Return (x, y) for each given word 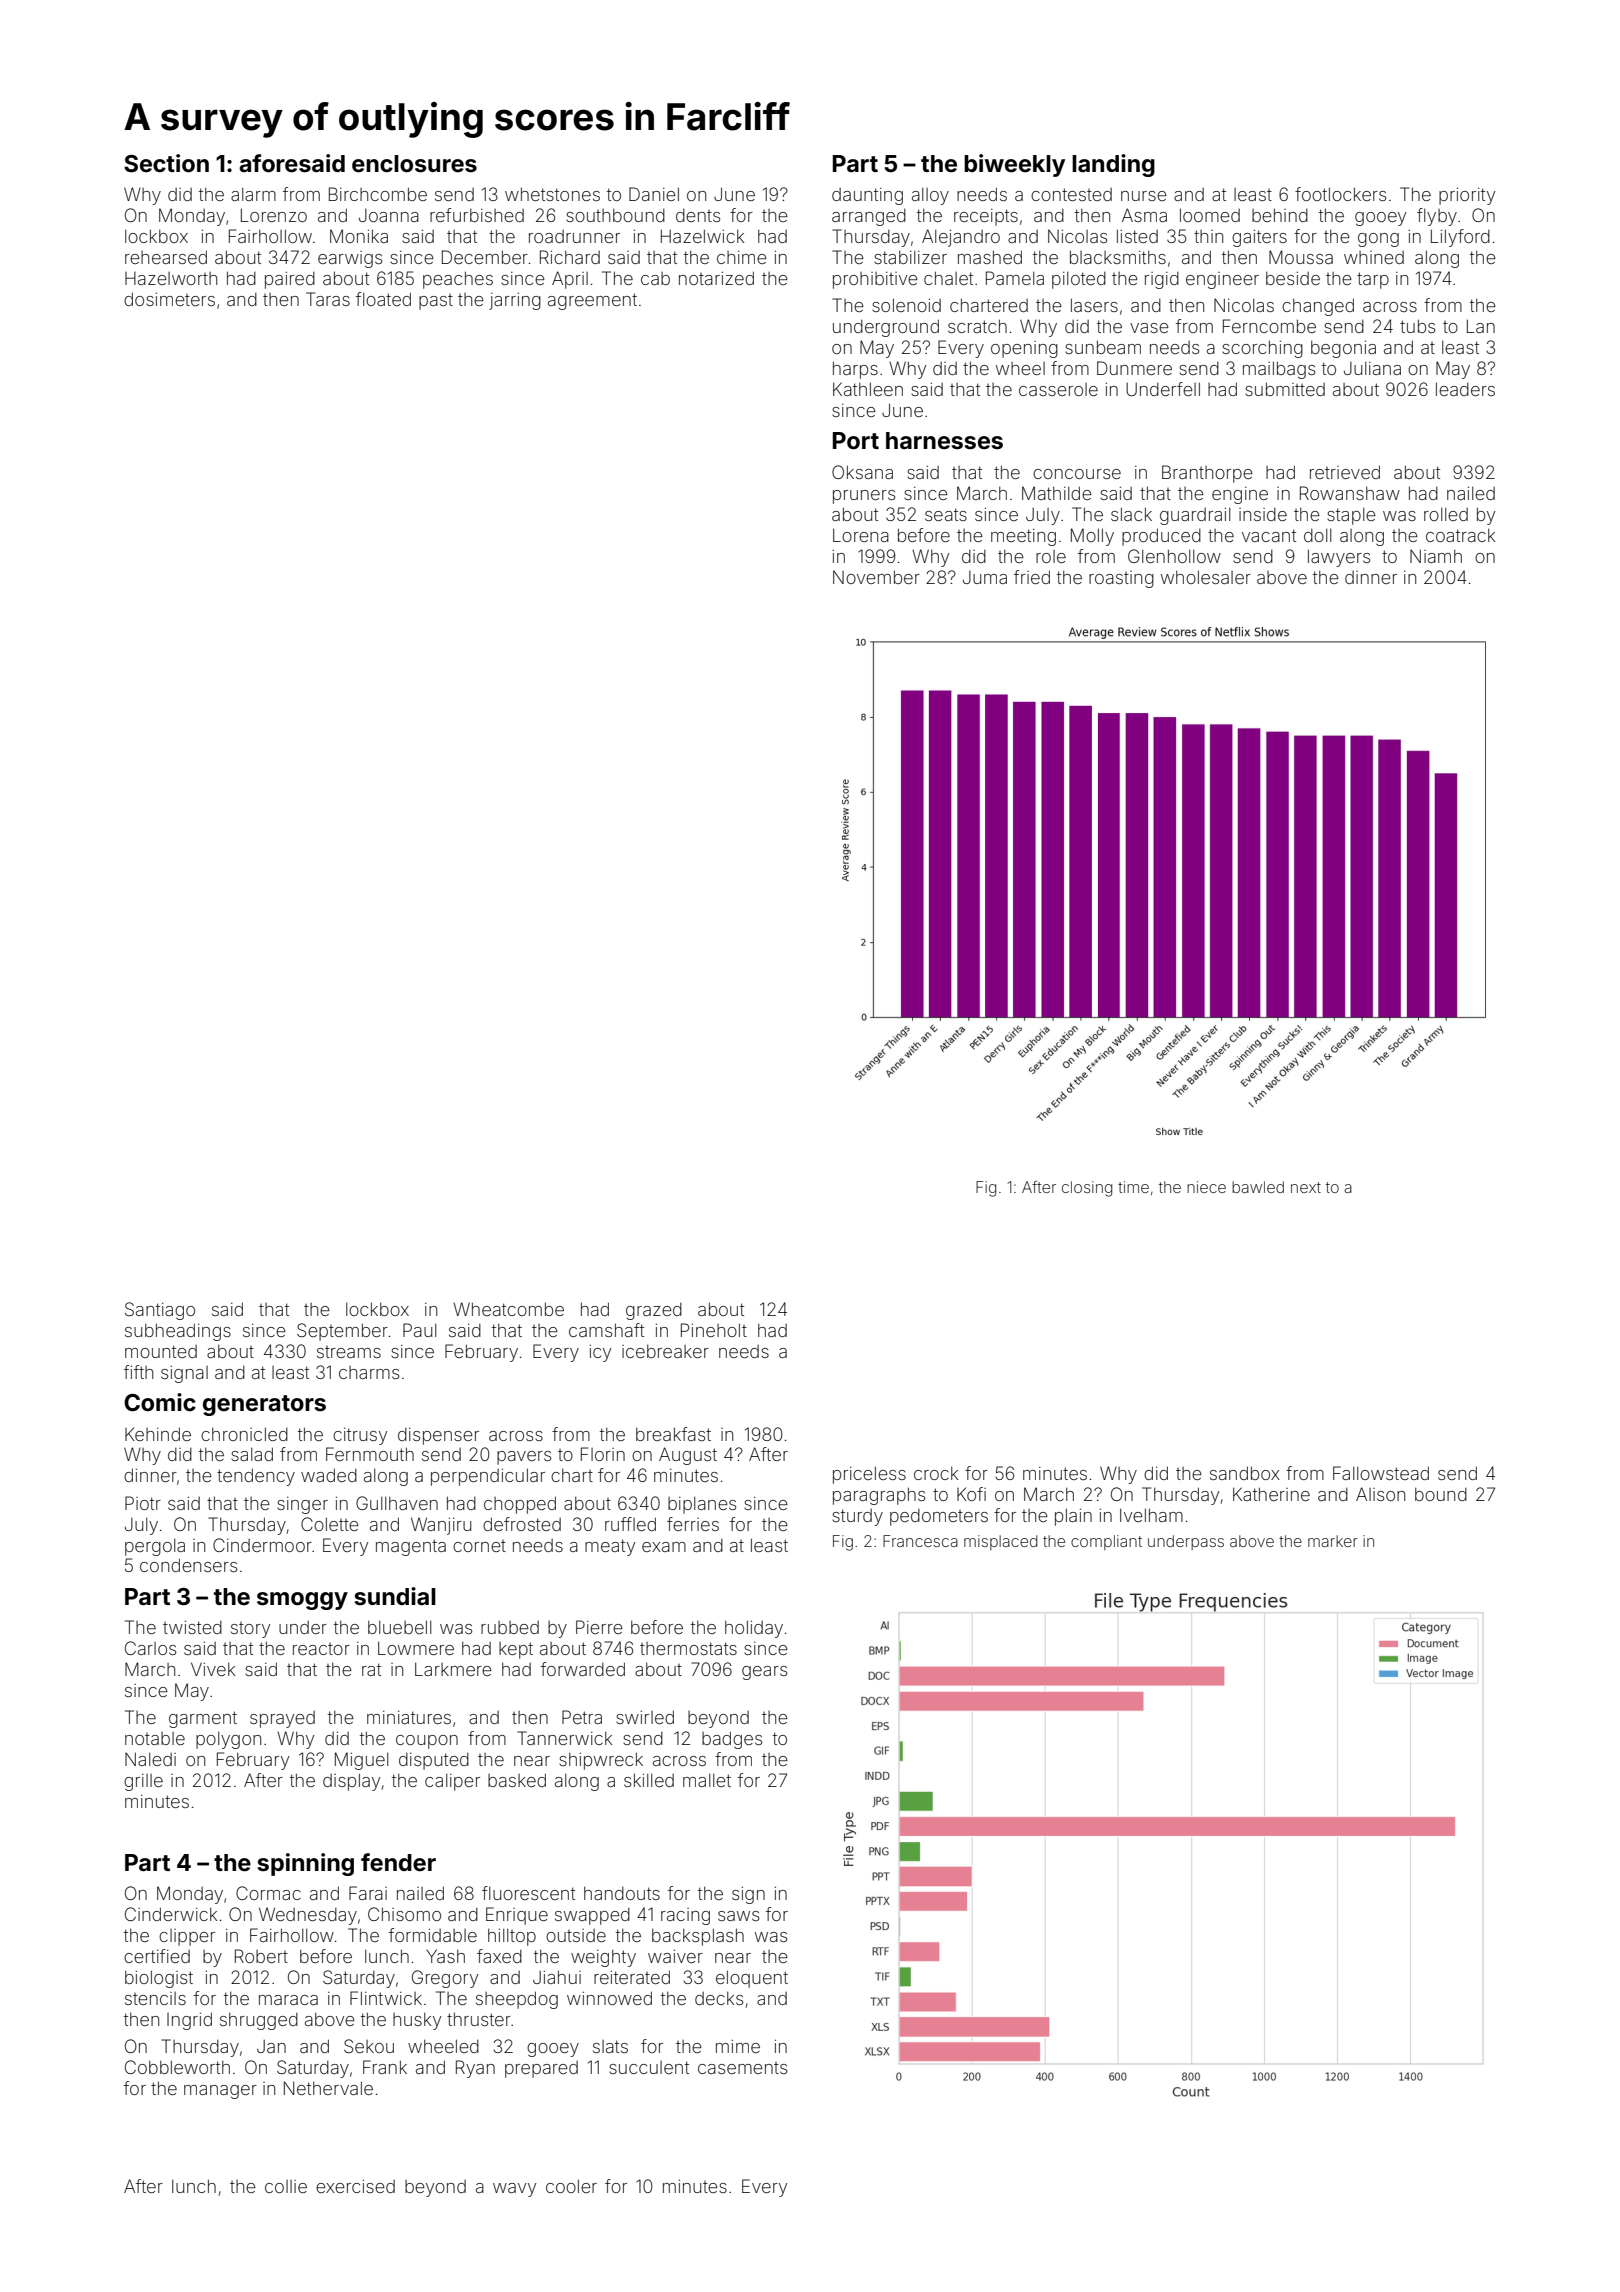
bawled (1258, 1187)
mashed (990, 257)
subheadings (178, 1332)
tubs (1417, 326)
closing (1087, 1189)
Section (166, 163)
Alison (1380, 1494)
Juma (985, 577)
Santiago (160, 1311)
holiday (754, 1629)
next (1306, 1187)
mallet (707, 1780)
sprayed (282, 1719)
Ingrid (189, 2021)
